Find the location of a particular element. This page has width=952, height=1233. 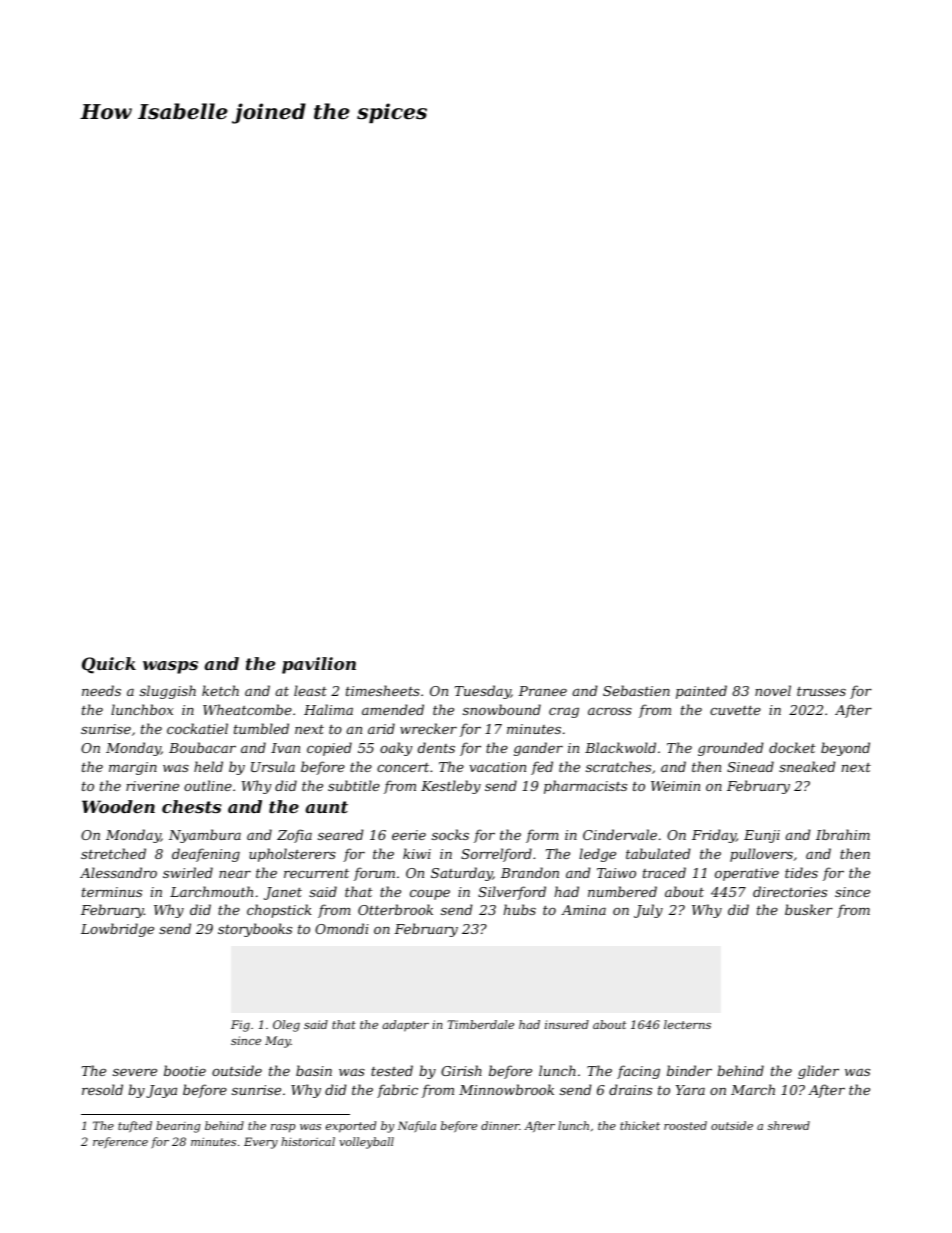

Lowbridge is located at coordinates (117, 930).
